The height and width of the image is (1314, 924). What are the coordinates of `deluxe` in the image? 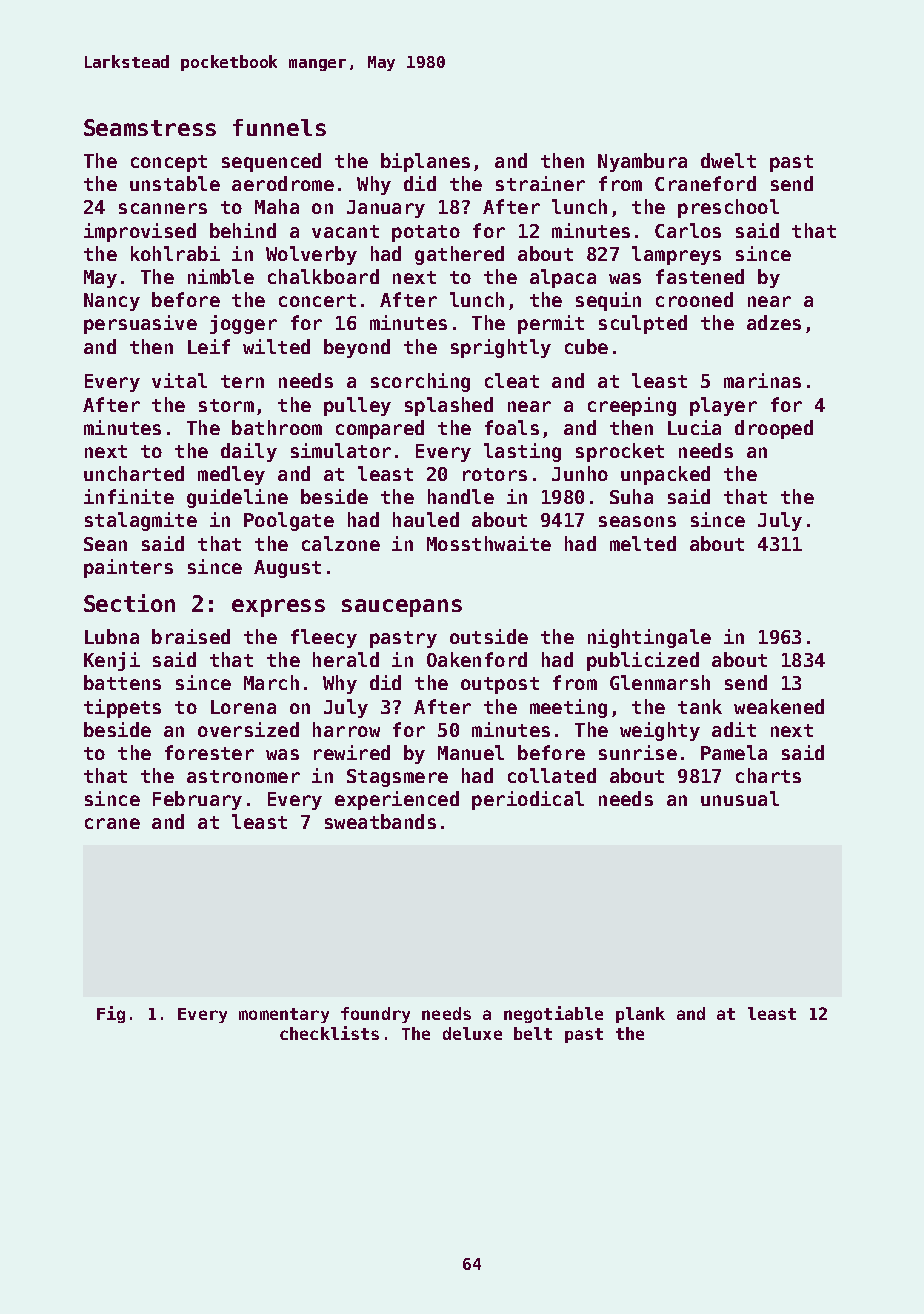 It's located at (472, 1033).
